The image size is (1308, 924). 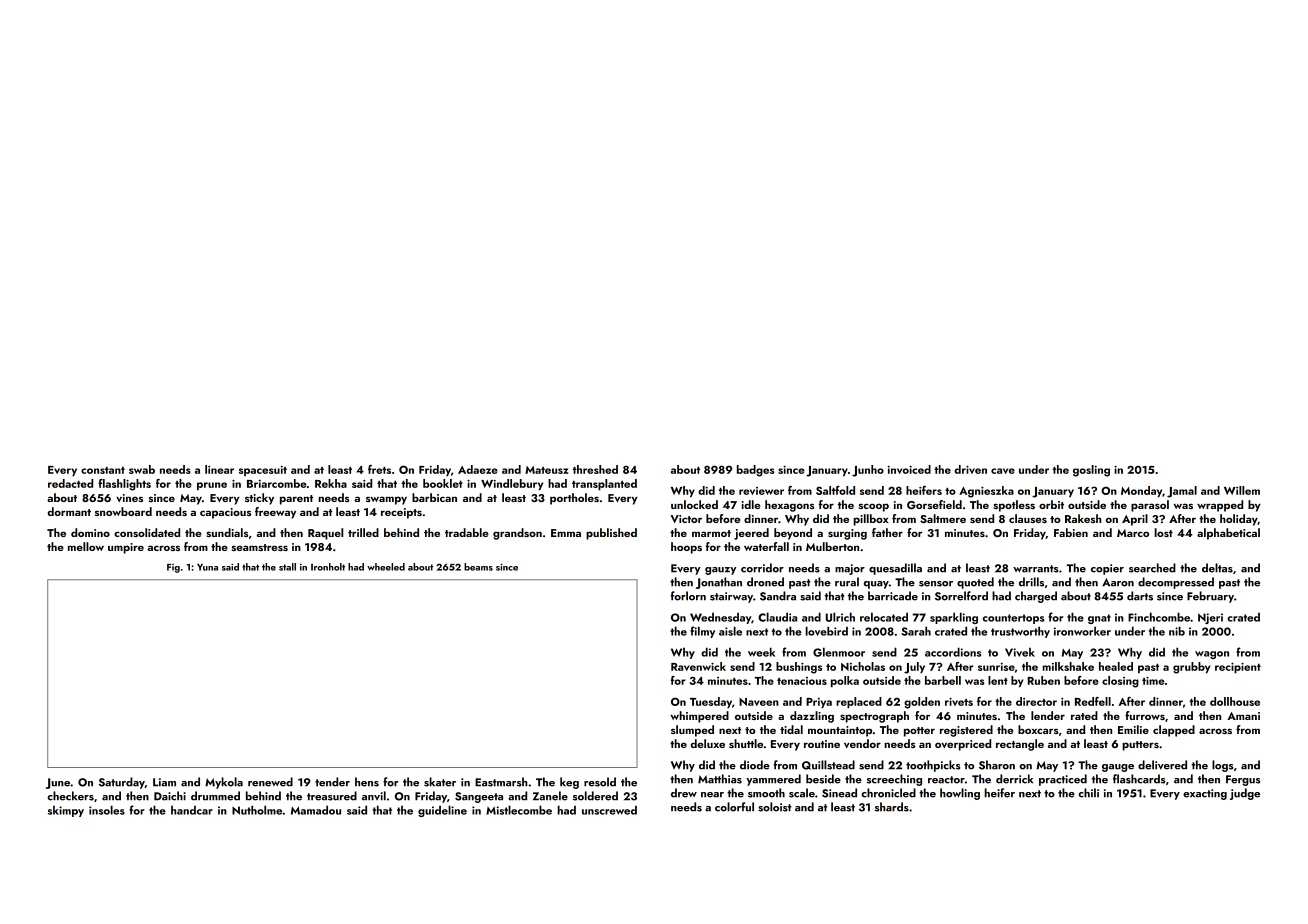 I want to click on vines, so click(x=129, y=498).
